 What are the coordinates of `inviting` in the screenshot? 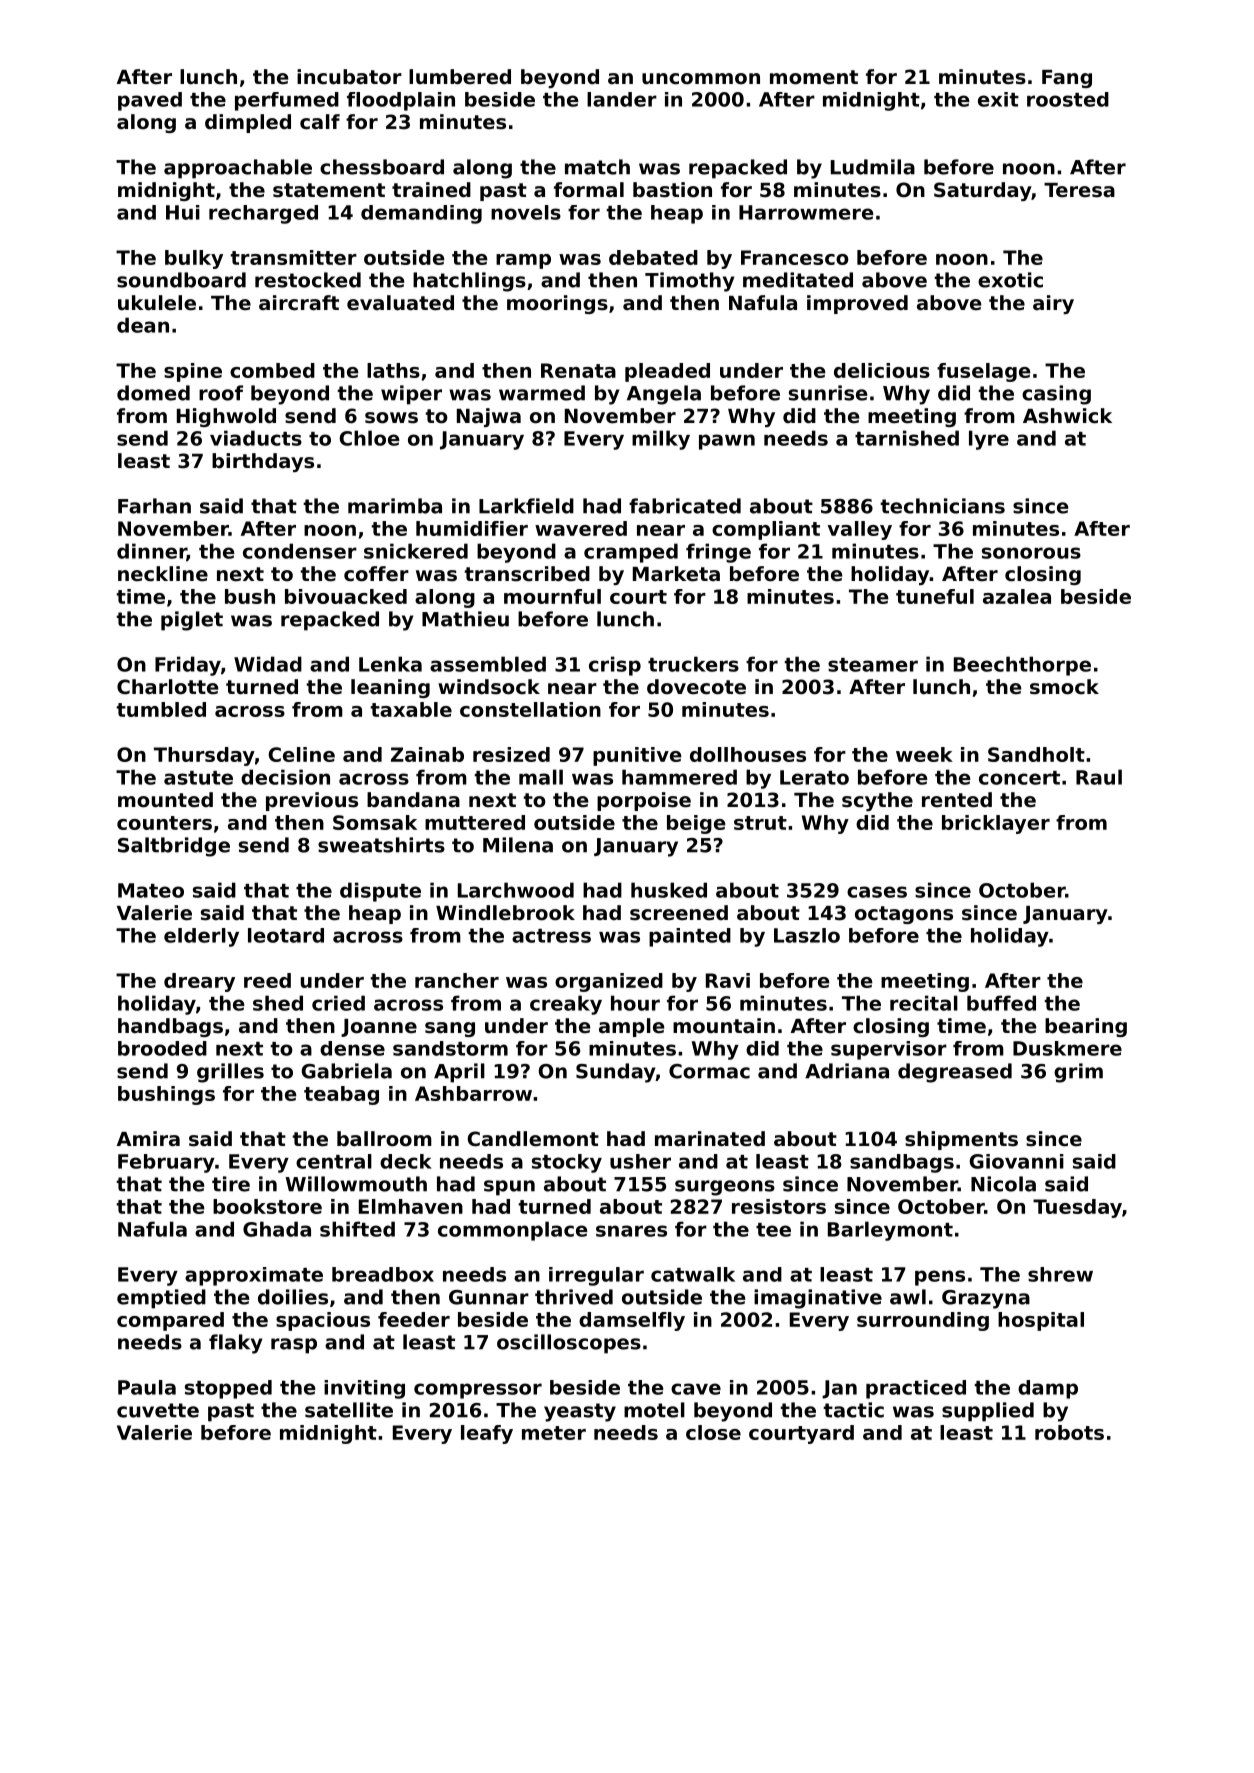 It's located at (364, 1389).
